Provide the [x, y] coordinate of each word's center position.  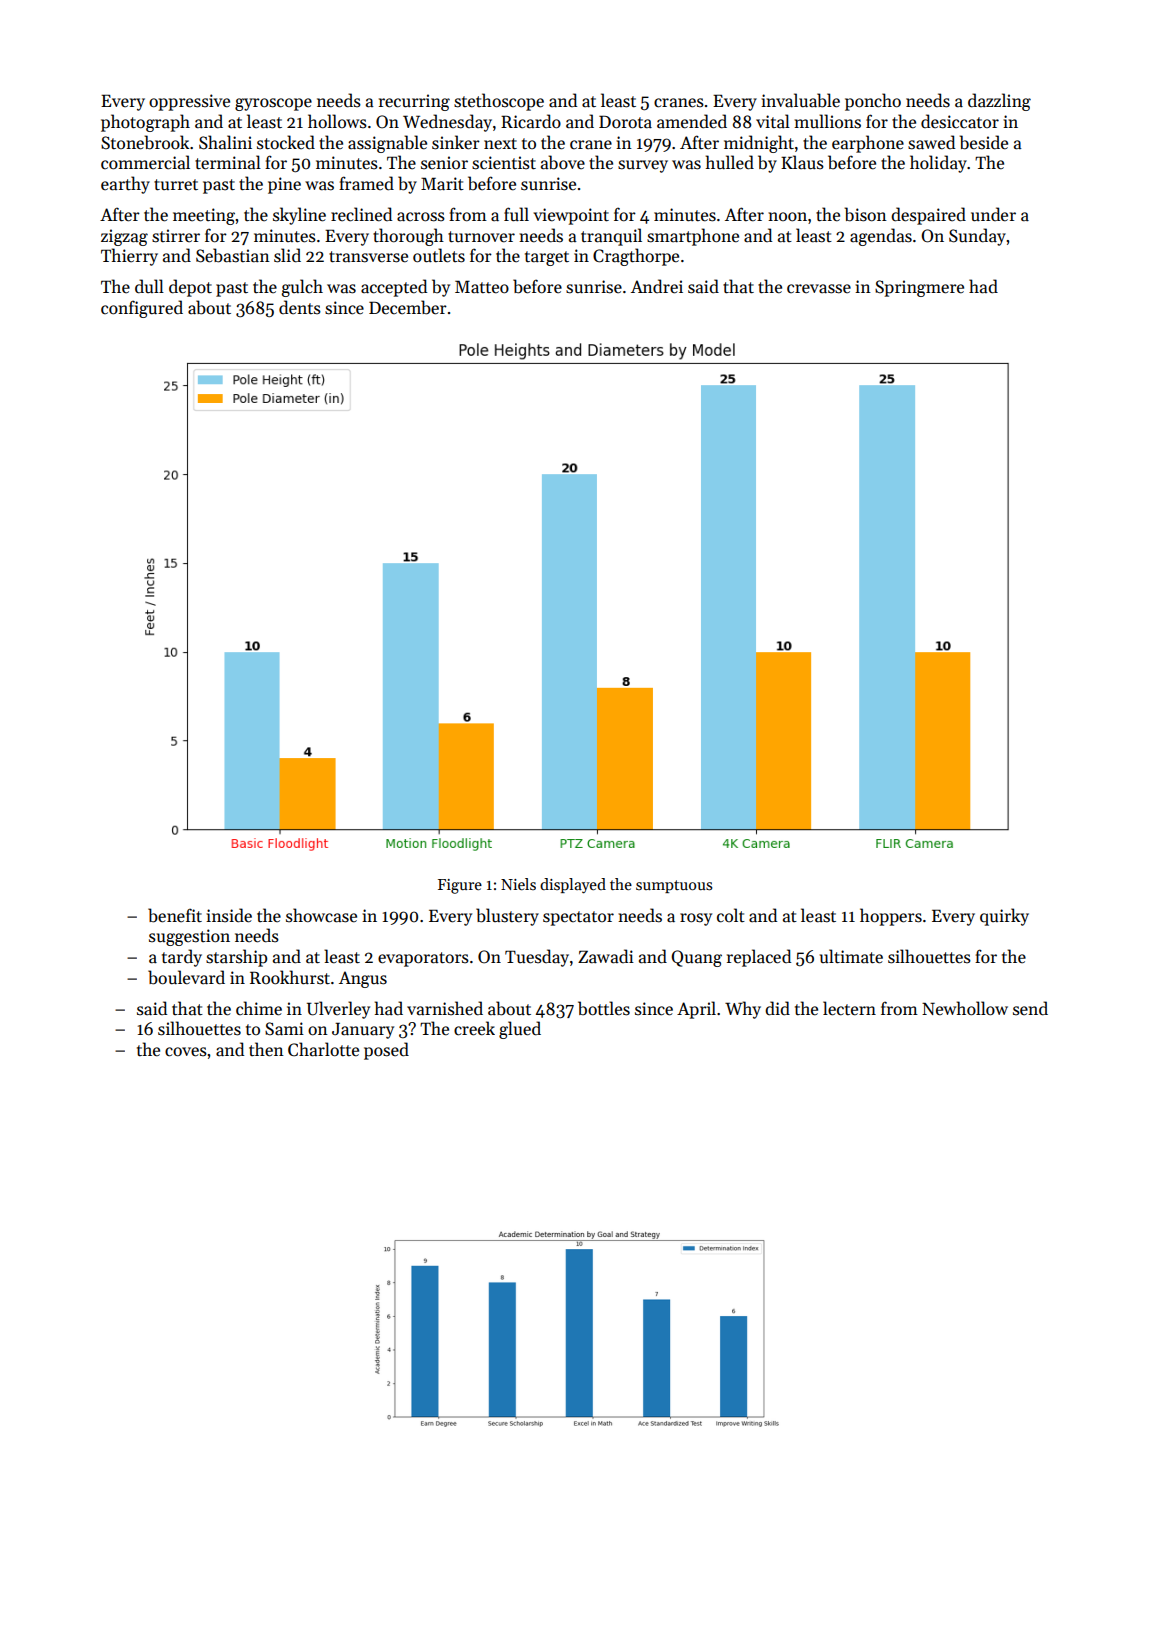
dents [300, 307]
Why [743, 1010]
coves [186, 1052]
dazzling [999, 102]
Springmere [919, 288]
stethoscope [499, 102]
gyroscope [273, 104]
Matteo [482, 287]
